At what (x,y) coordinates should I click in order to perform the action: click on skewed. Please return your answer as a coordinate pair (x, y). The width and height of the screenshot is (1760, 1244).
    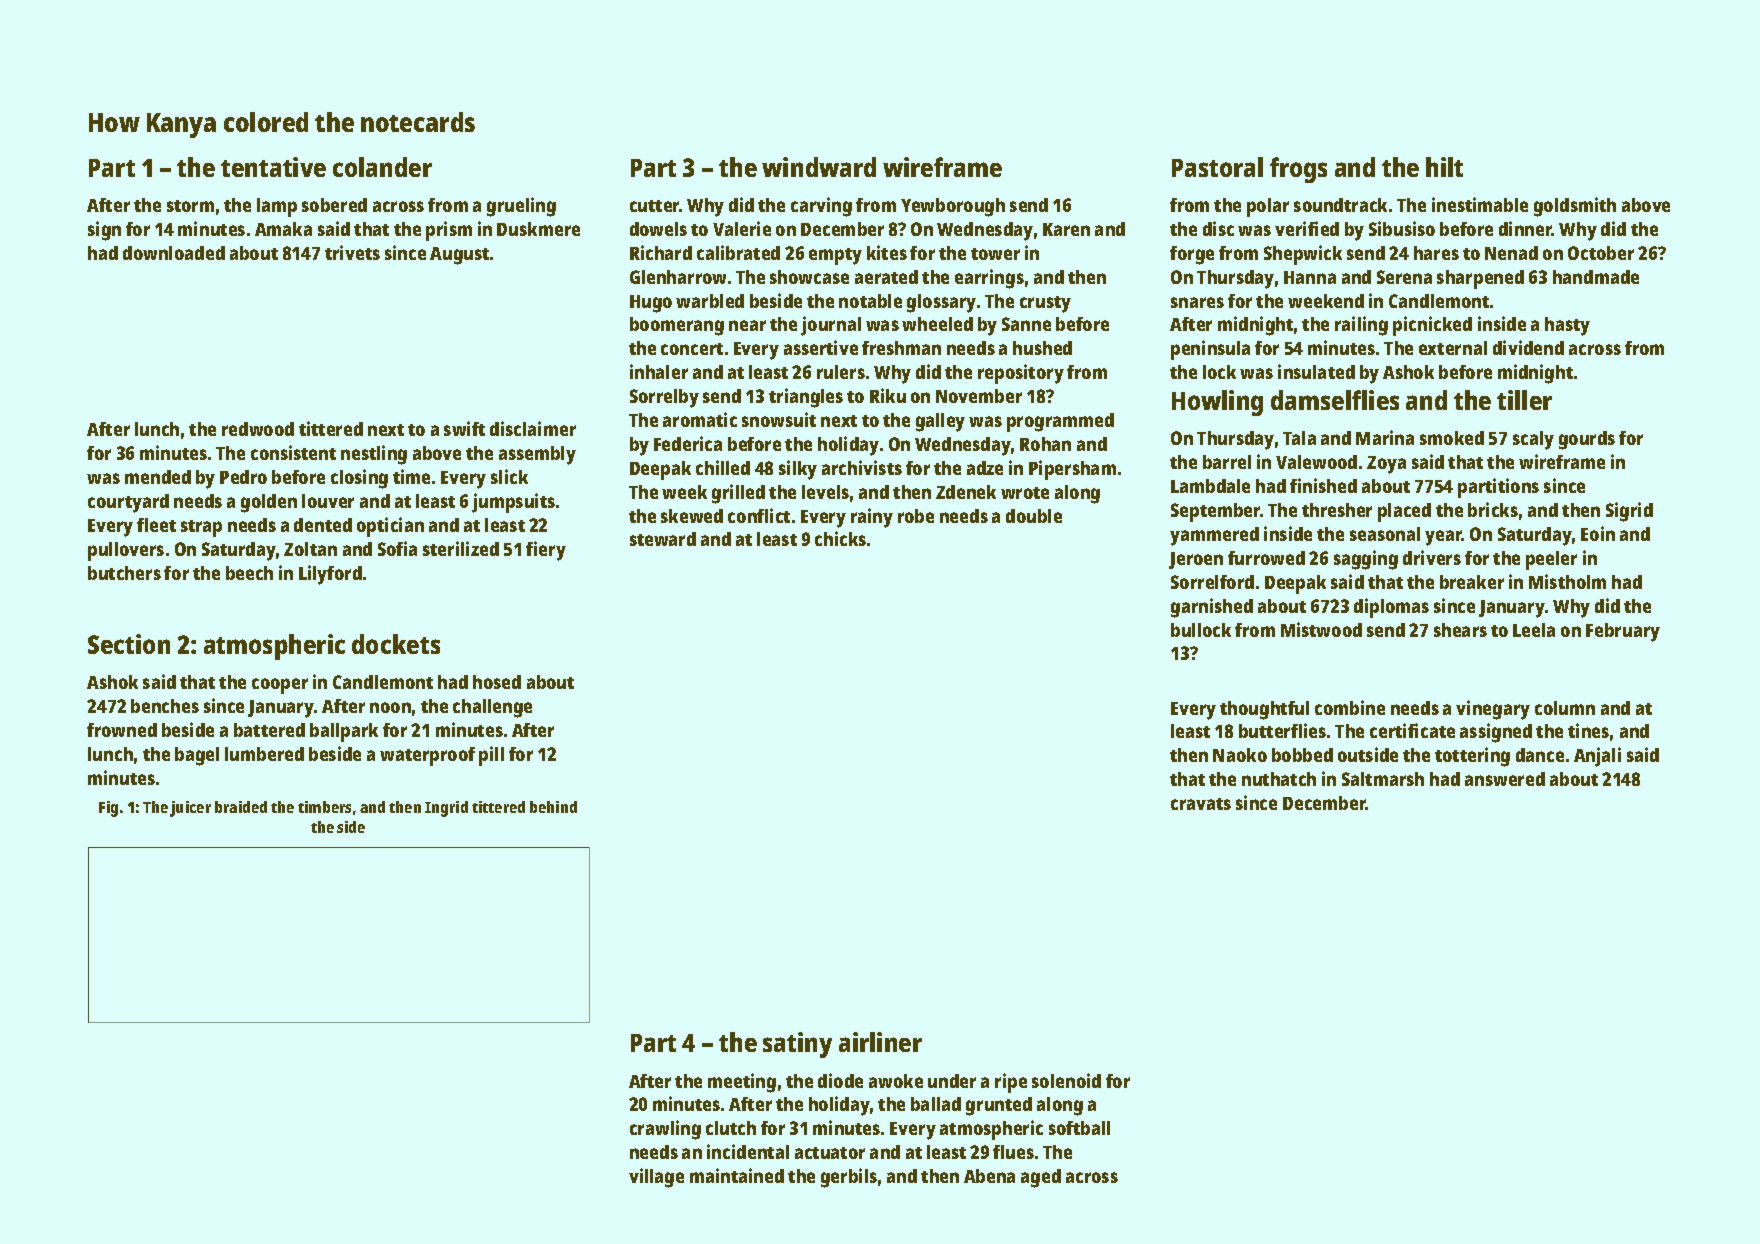
    Looking at the image, I should click on (692, 516).
